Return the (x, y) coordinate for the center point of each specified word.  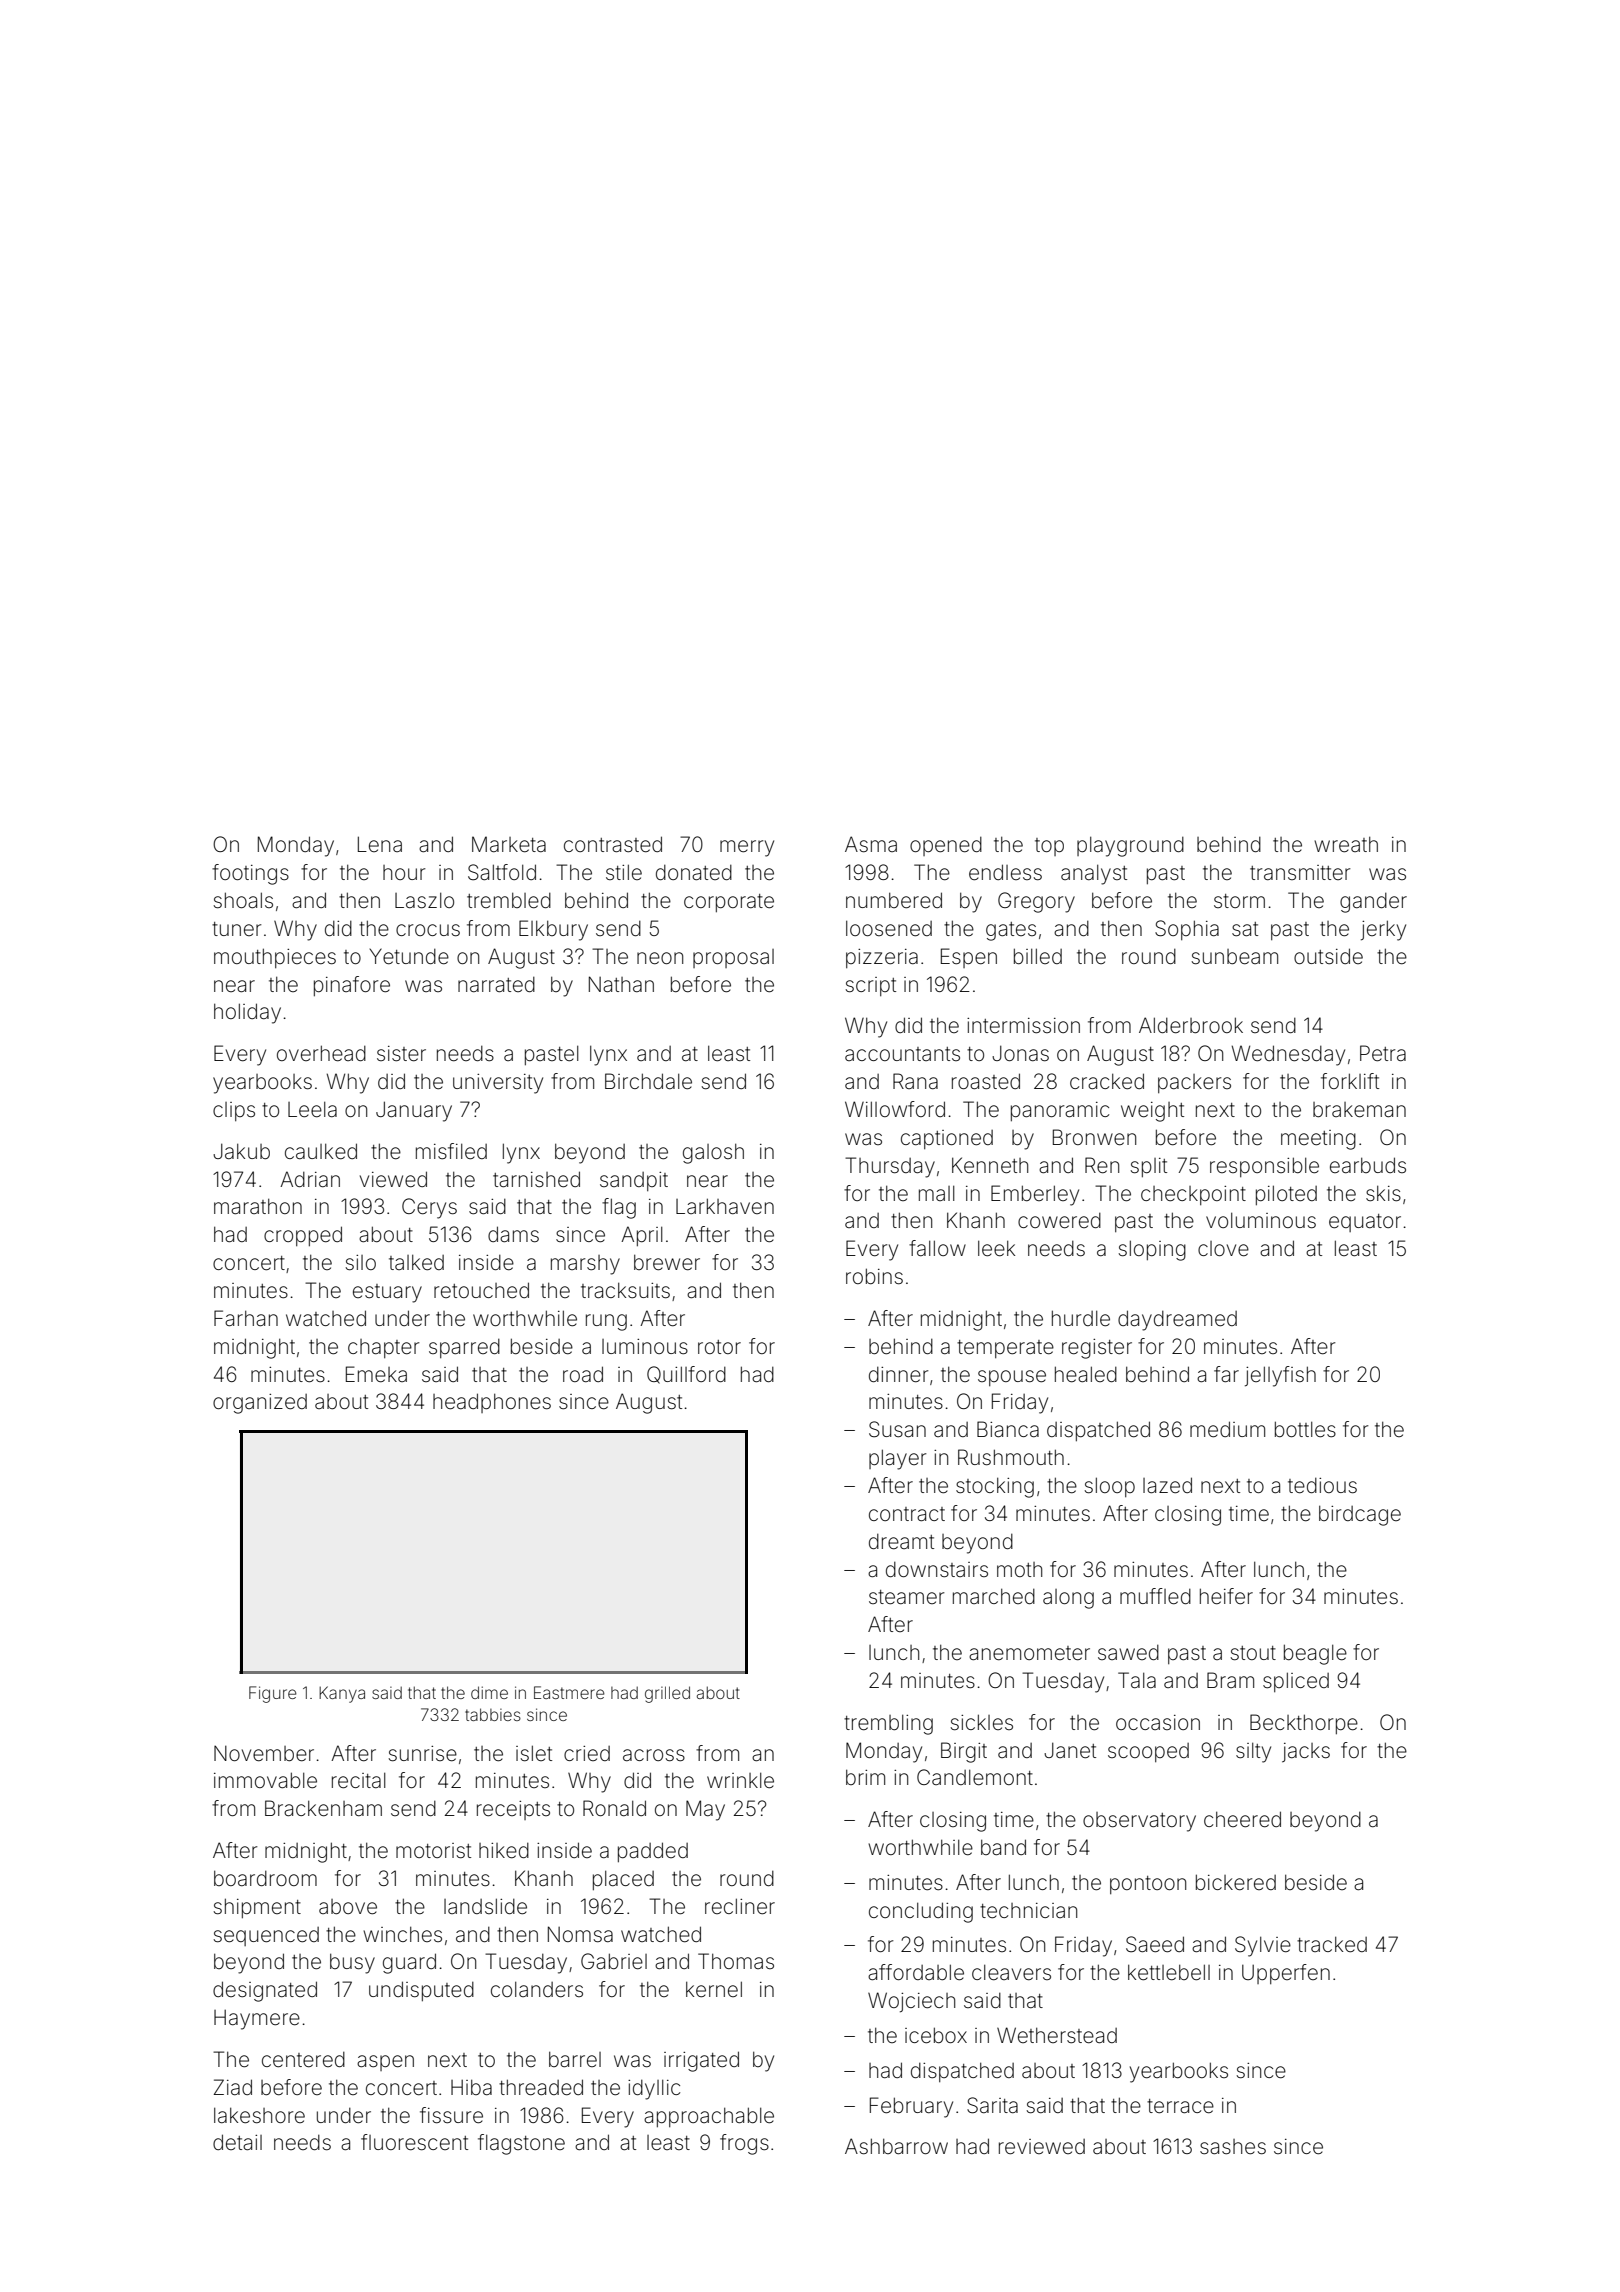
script (871, 986)
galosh (713, 1153)
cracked (1107, 1081)
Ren (1102, 1165)
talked (416, 1262)
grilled (667, 1694)
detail (237, 2142)
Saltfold (502, 872)
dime (489, 1692)
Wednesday (1288, 1055)
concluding (921, 1912)
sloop (1110, 1487)
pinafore (352, 986)
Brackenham (323, 1808)
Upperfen (1286, 1974)
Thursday (890, 1167)
